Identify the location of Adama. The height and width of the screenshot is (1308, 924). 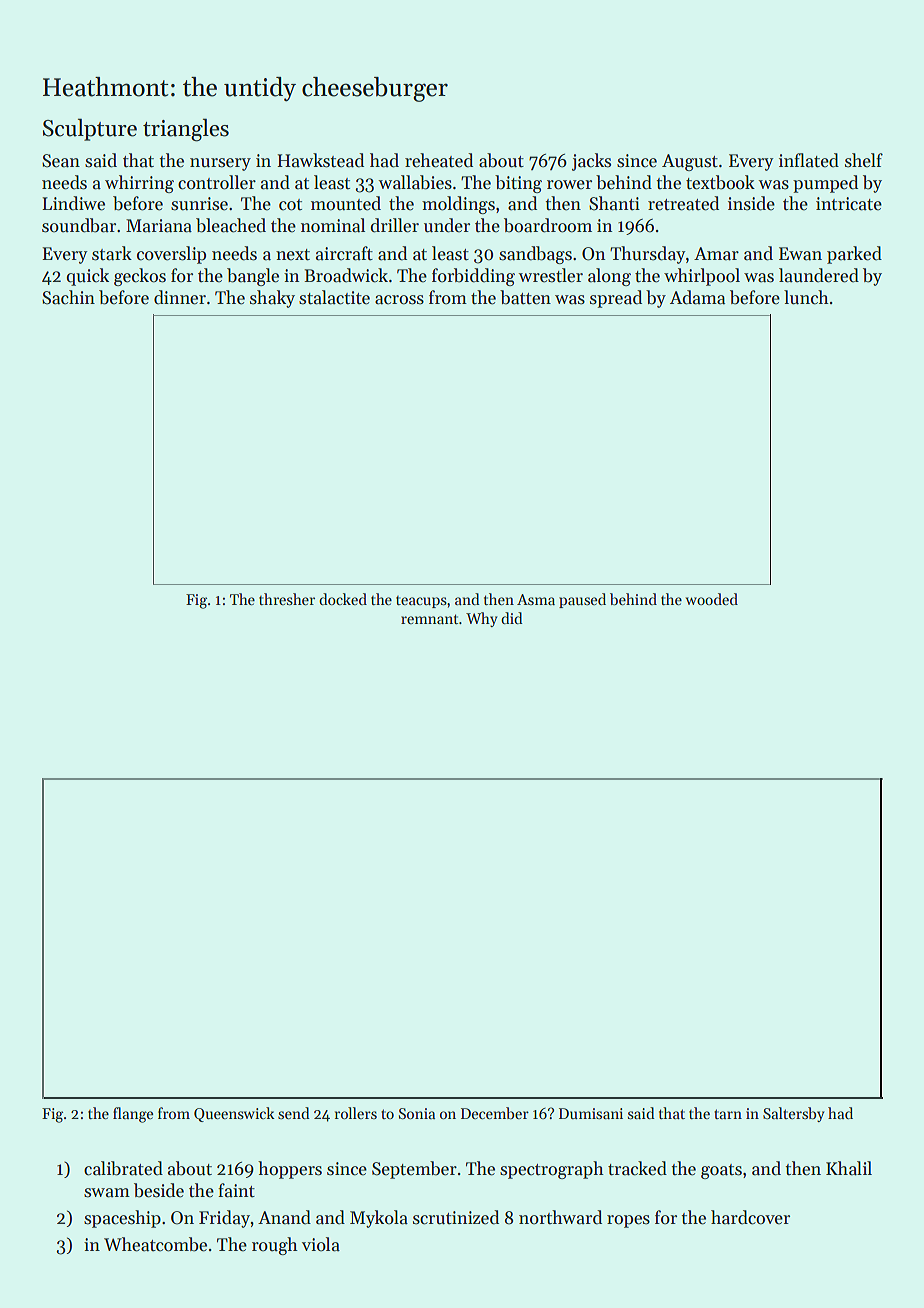
(697, 297).
